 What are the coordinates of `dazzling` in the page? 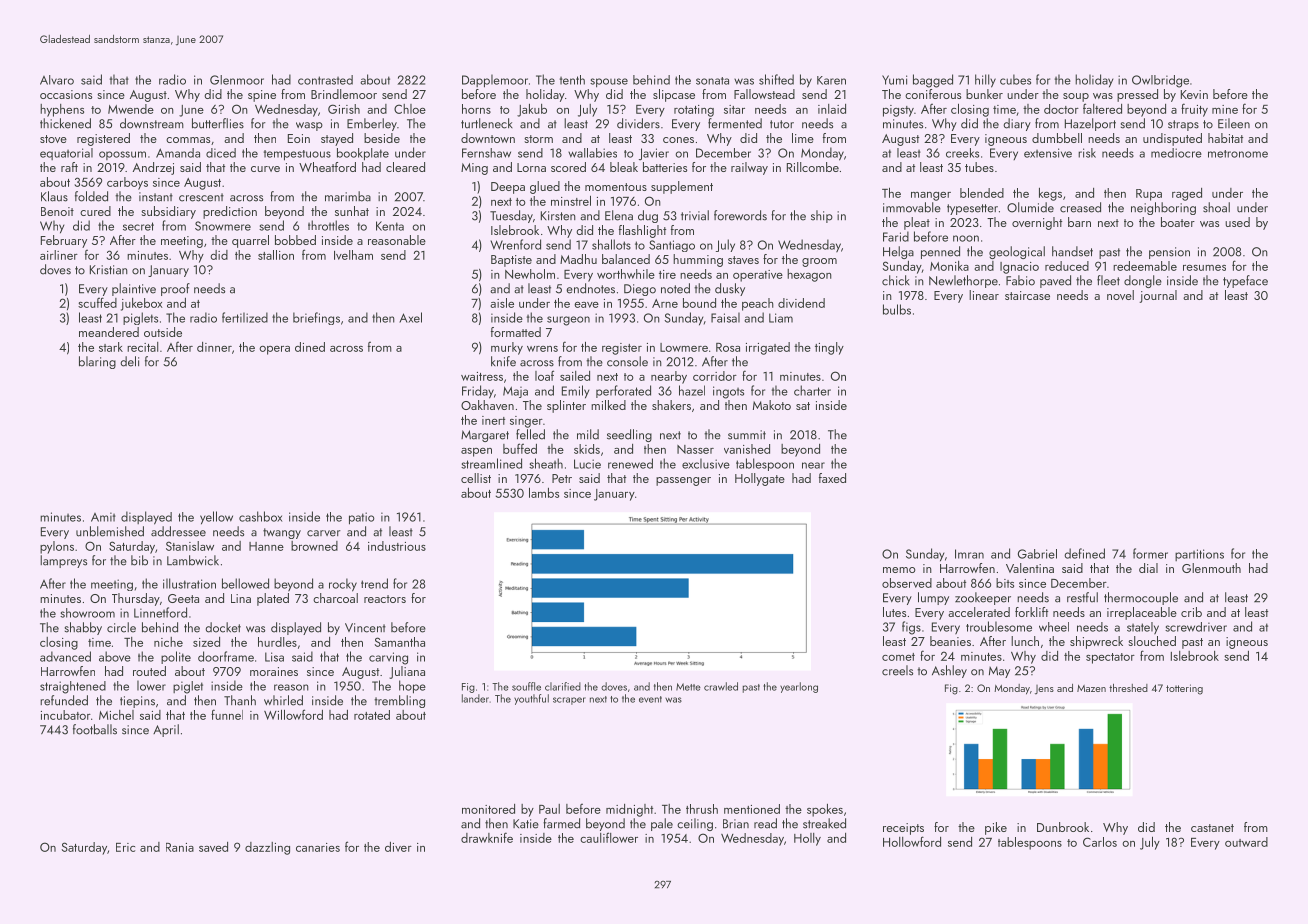 It's located at (267, 848).
